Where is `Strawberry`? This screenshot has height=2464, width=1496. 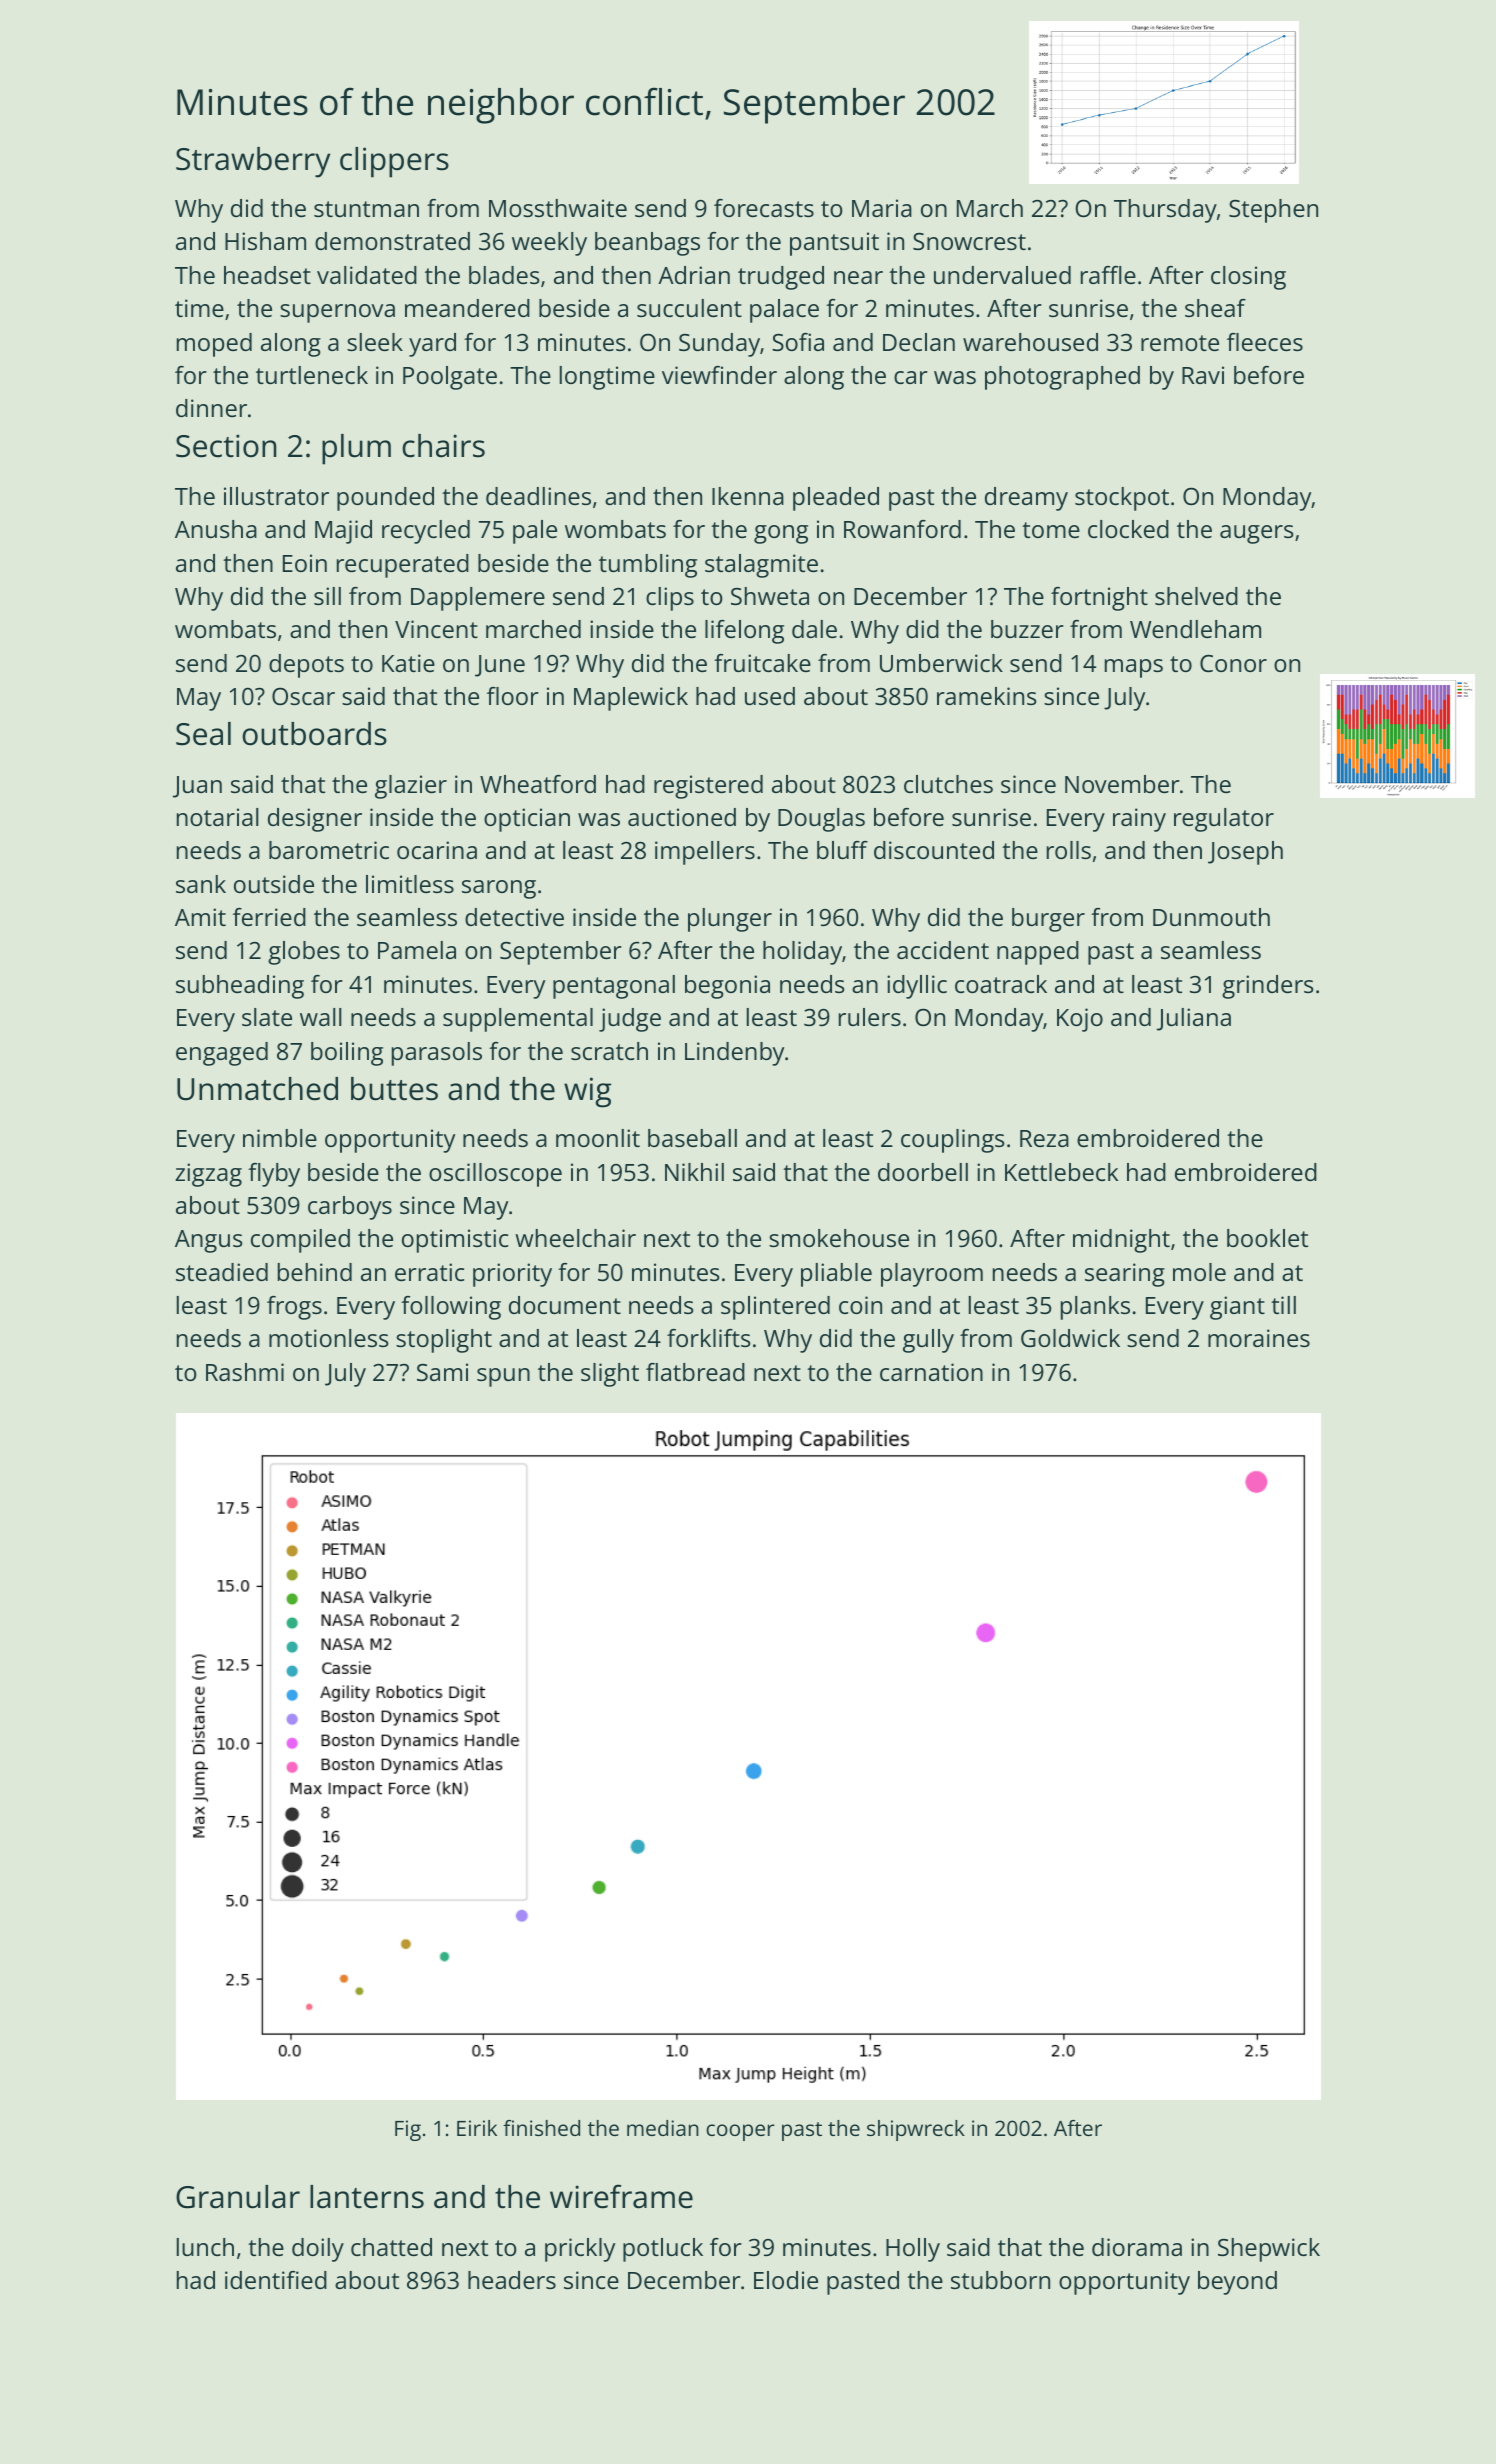
Strawberry is located at coordinates (253, 162).
